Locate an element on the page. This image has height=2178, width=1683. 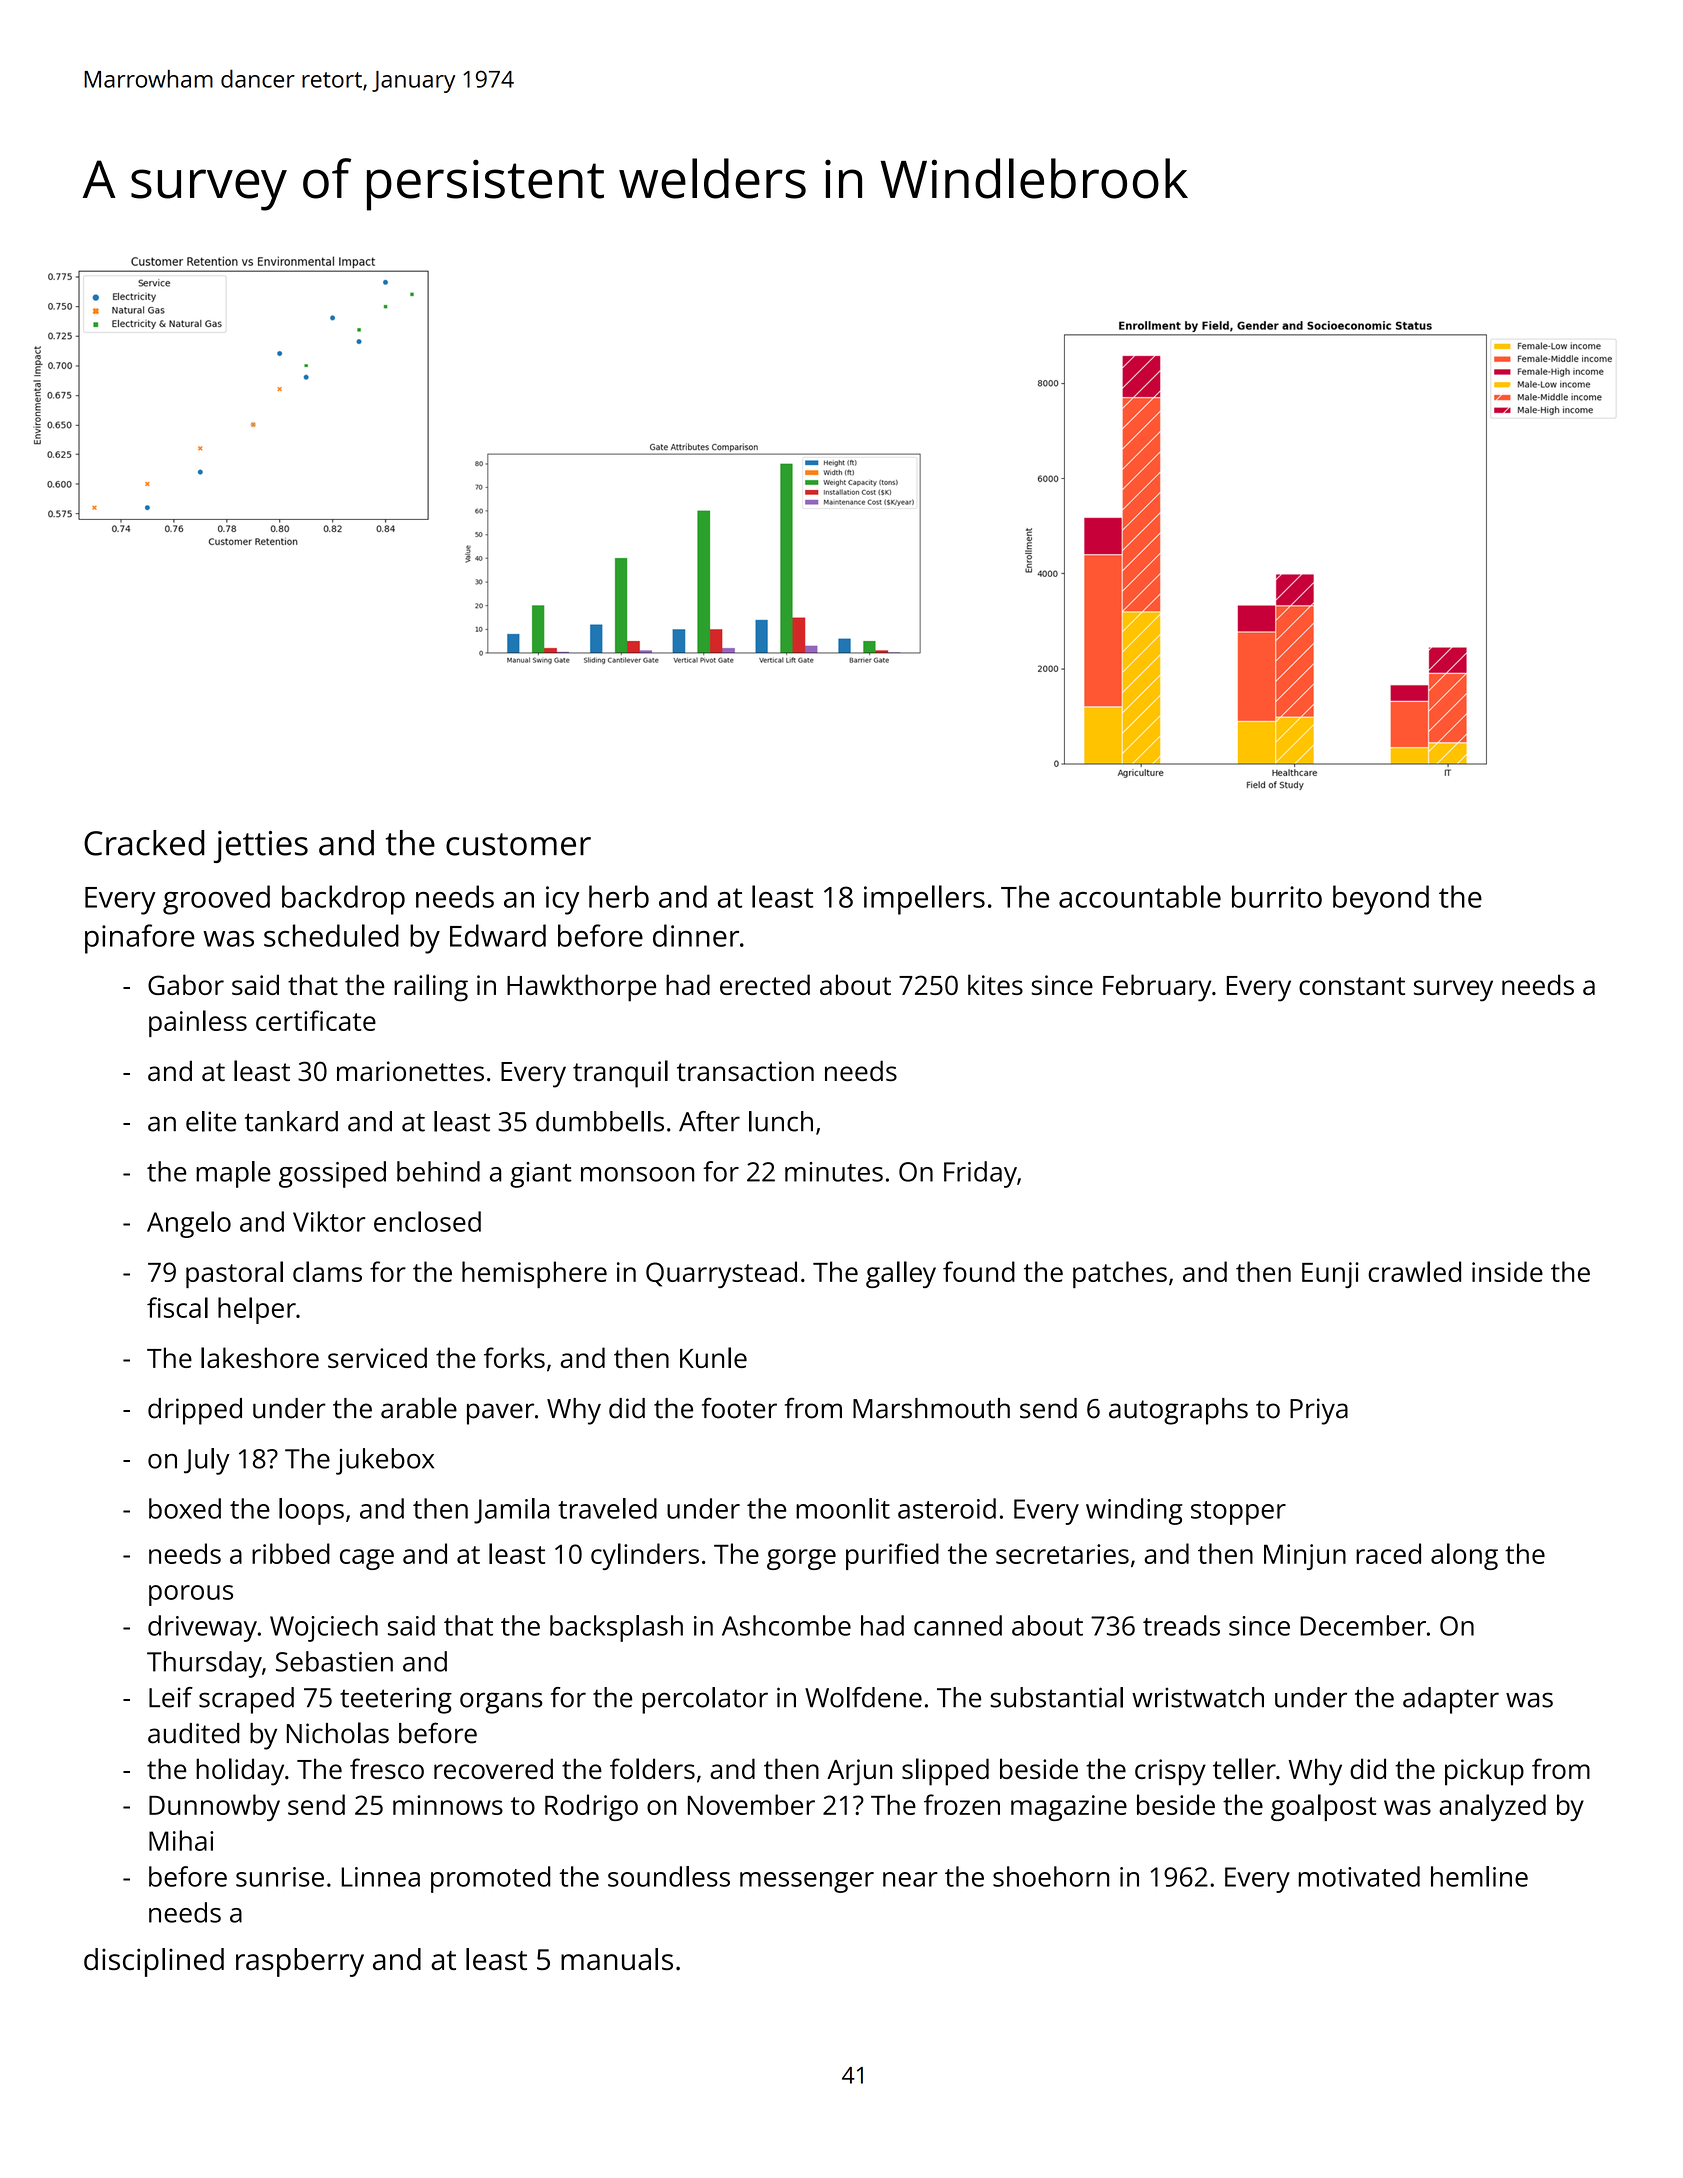
impellers is located at coordinates (924, 900).
